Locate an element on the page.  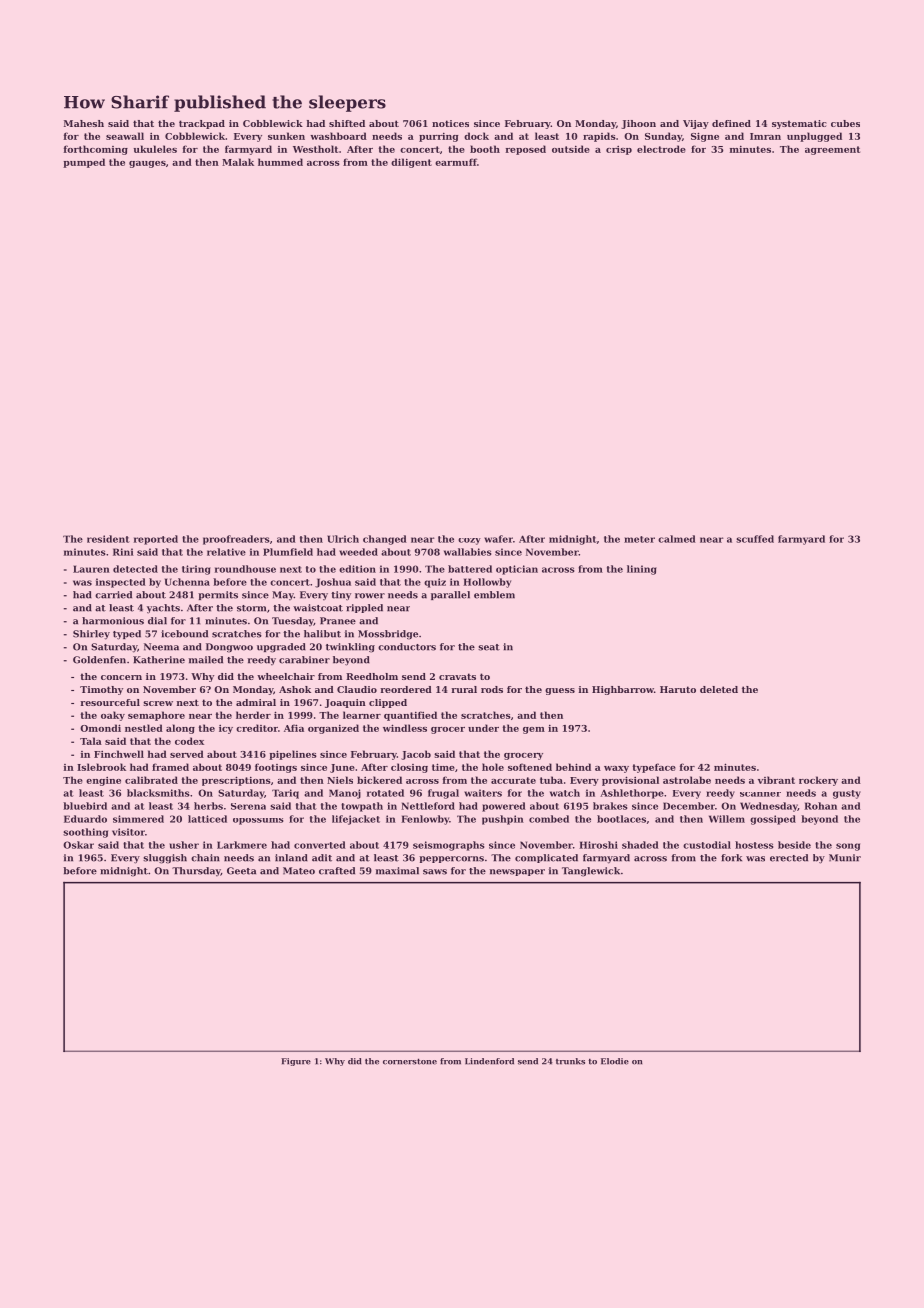
Munir is located at coordinates (845, 858).
